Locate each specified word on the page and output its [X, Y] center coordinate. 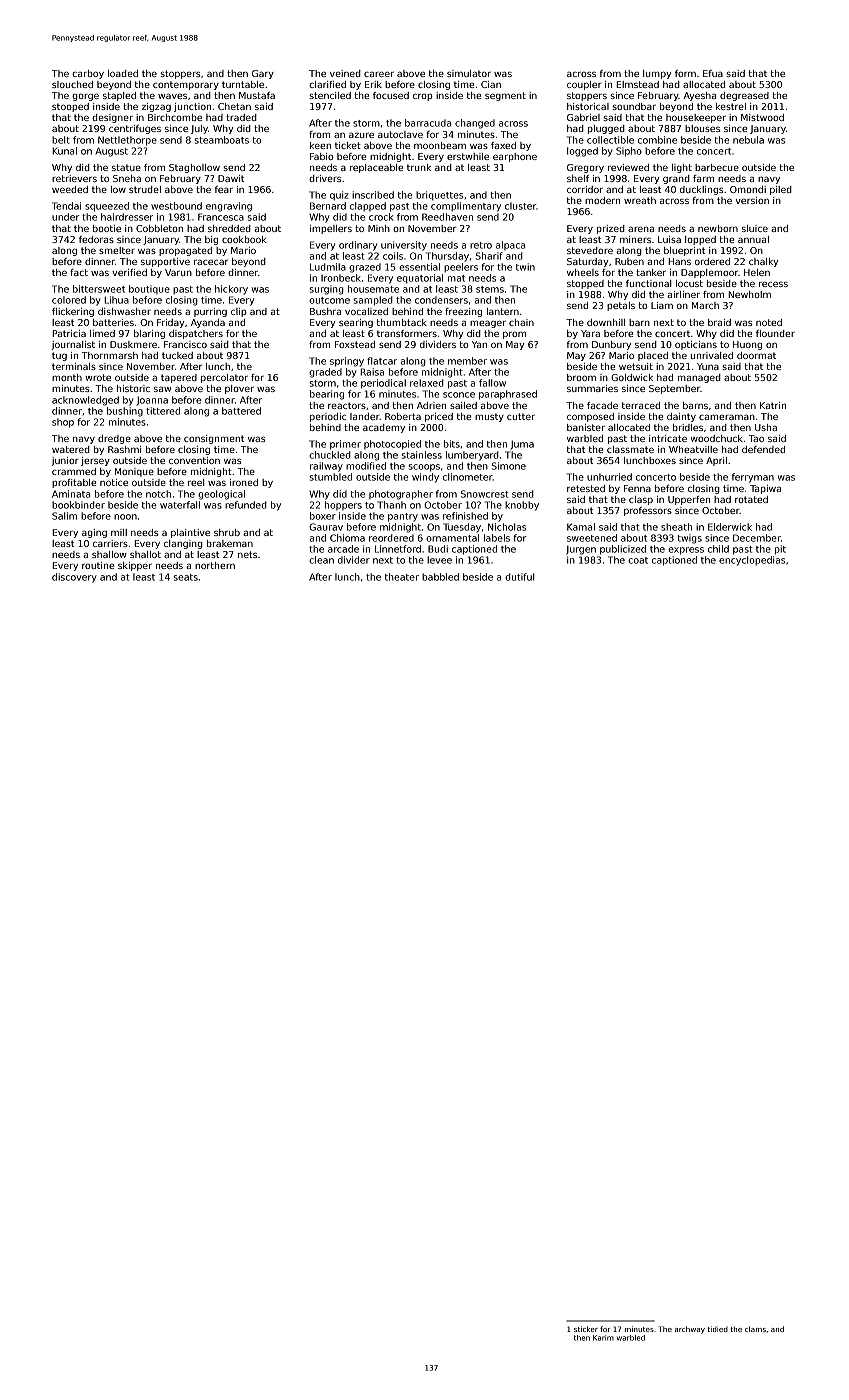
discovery [74, 578]
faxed [503, 145]
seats [185, 577]
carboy [88, 74]
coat [638, 560]
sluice [755, 228]
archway [690, 1330]
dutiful [519, 577]
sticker [586, 1329]
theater [402, 577]
